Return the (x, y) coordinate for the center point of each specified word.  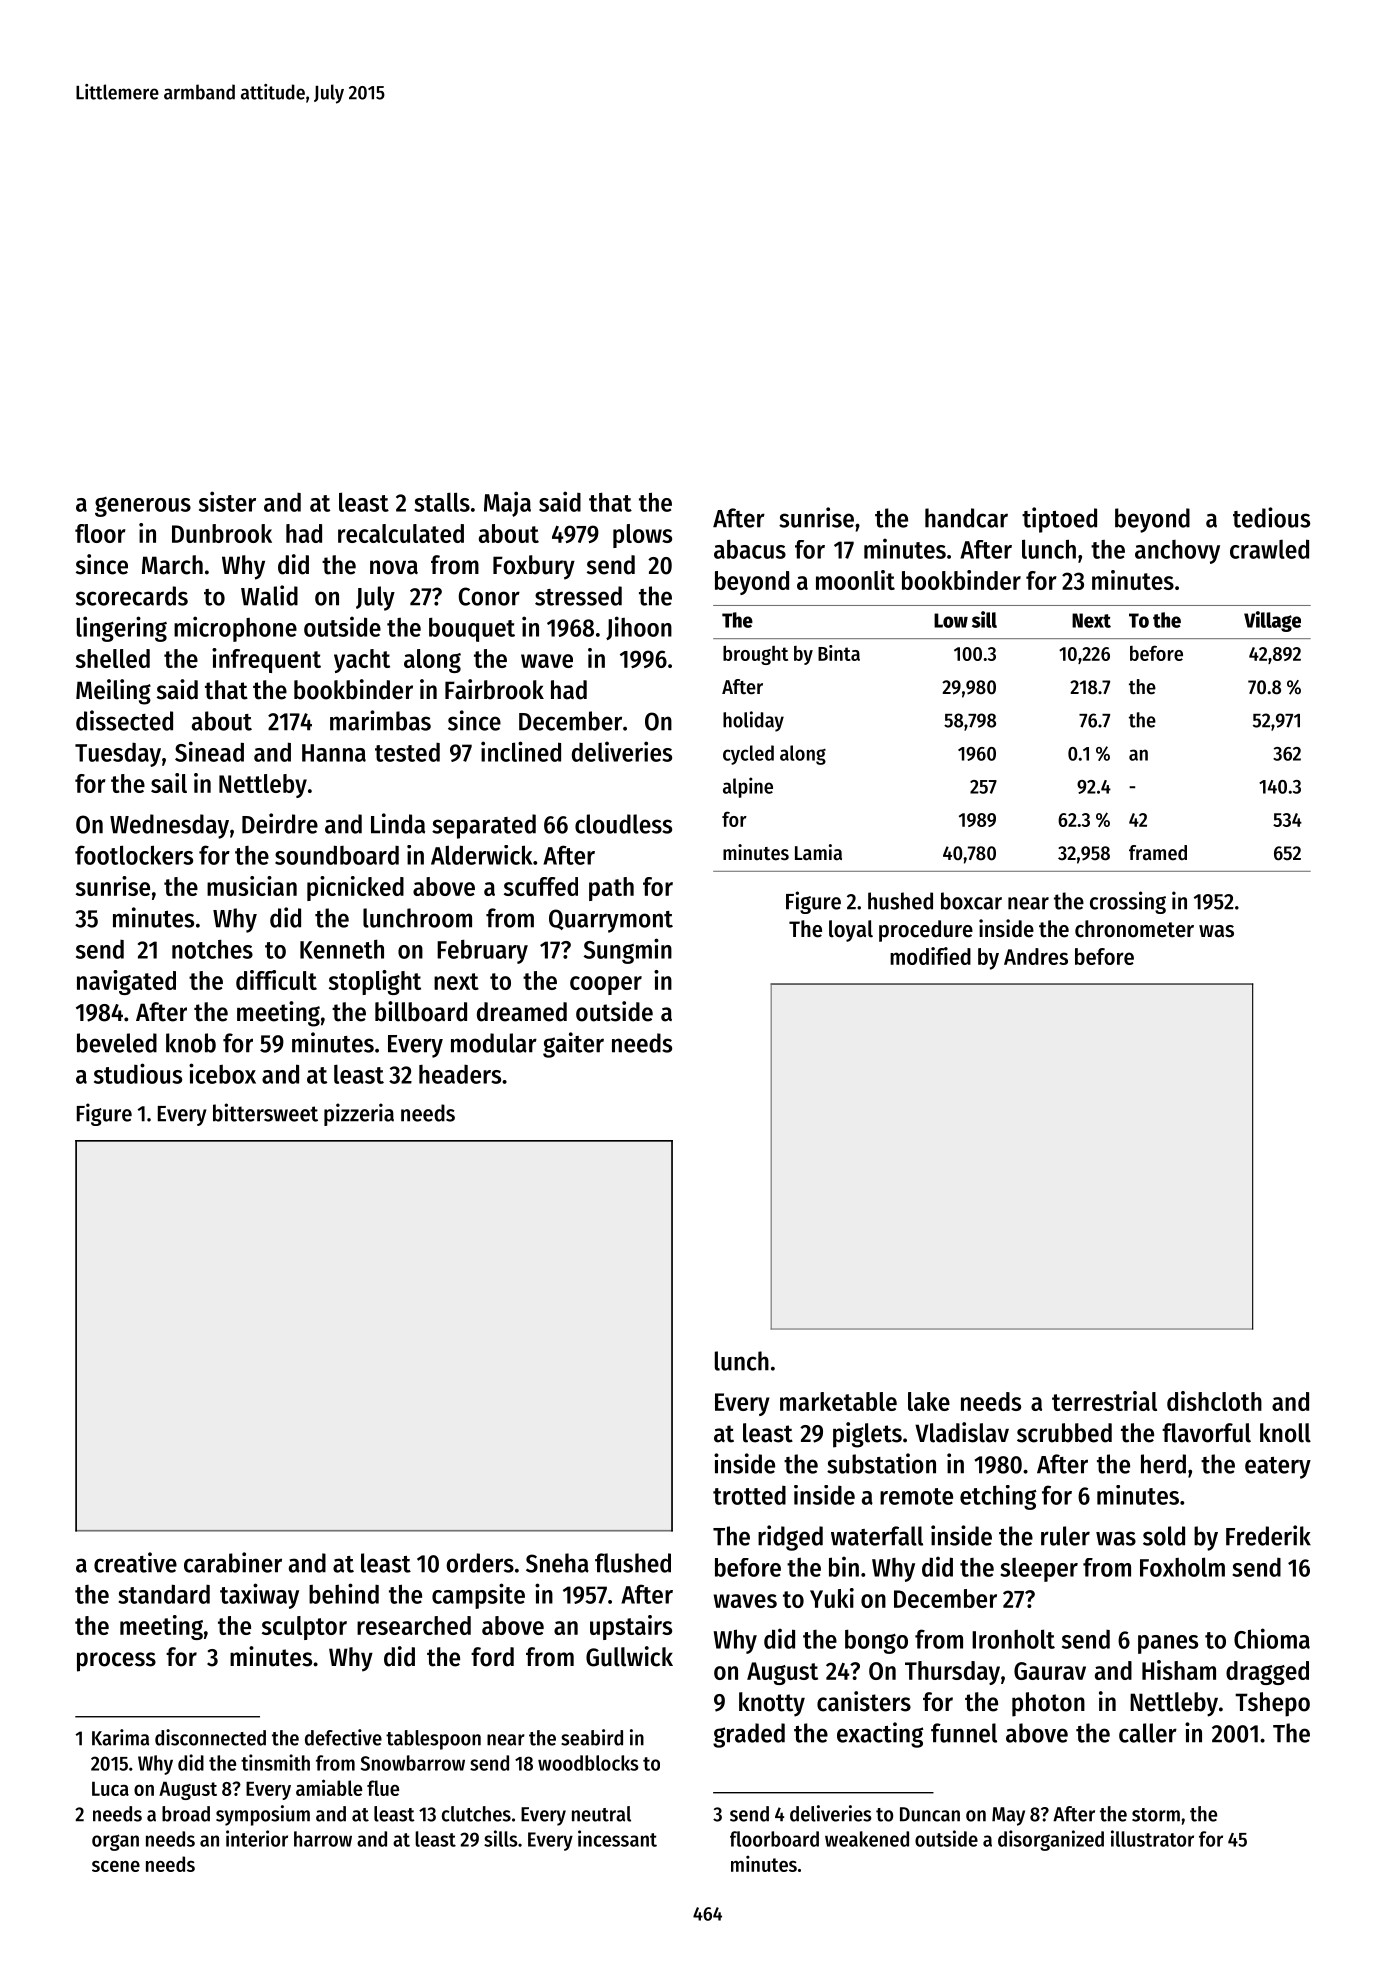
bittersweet (265, 1112)
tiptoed (1059, 520)
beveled (117, 1043)
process (116, 1662)
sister (227, 501)
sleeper (1039, 1570)
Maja (507, 504)
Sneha (557, 1563)
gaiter (573, 1045)
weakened (867, 1839)
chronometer (1134, 929)
